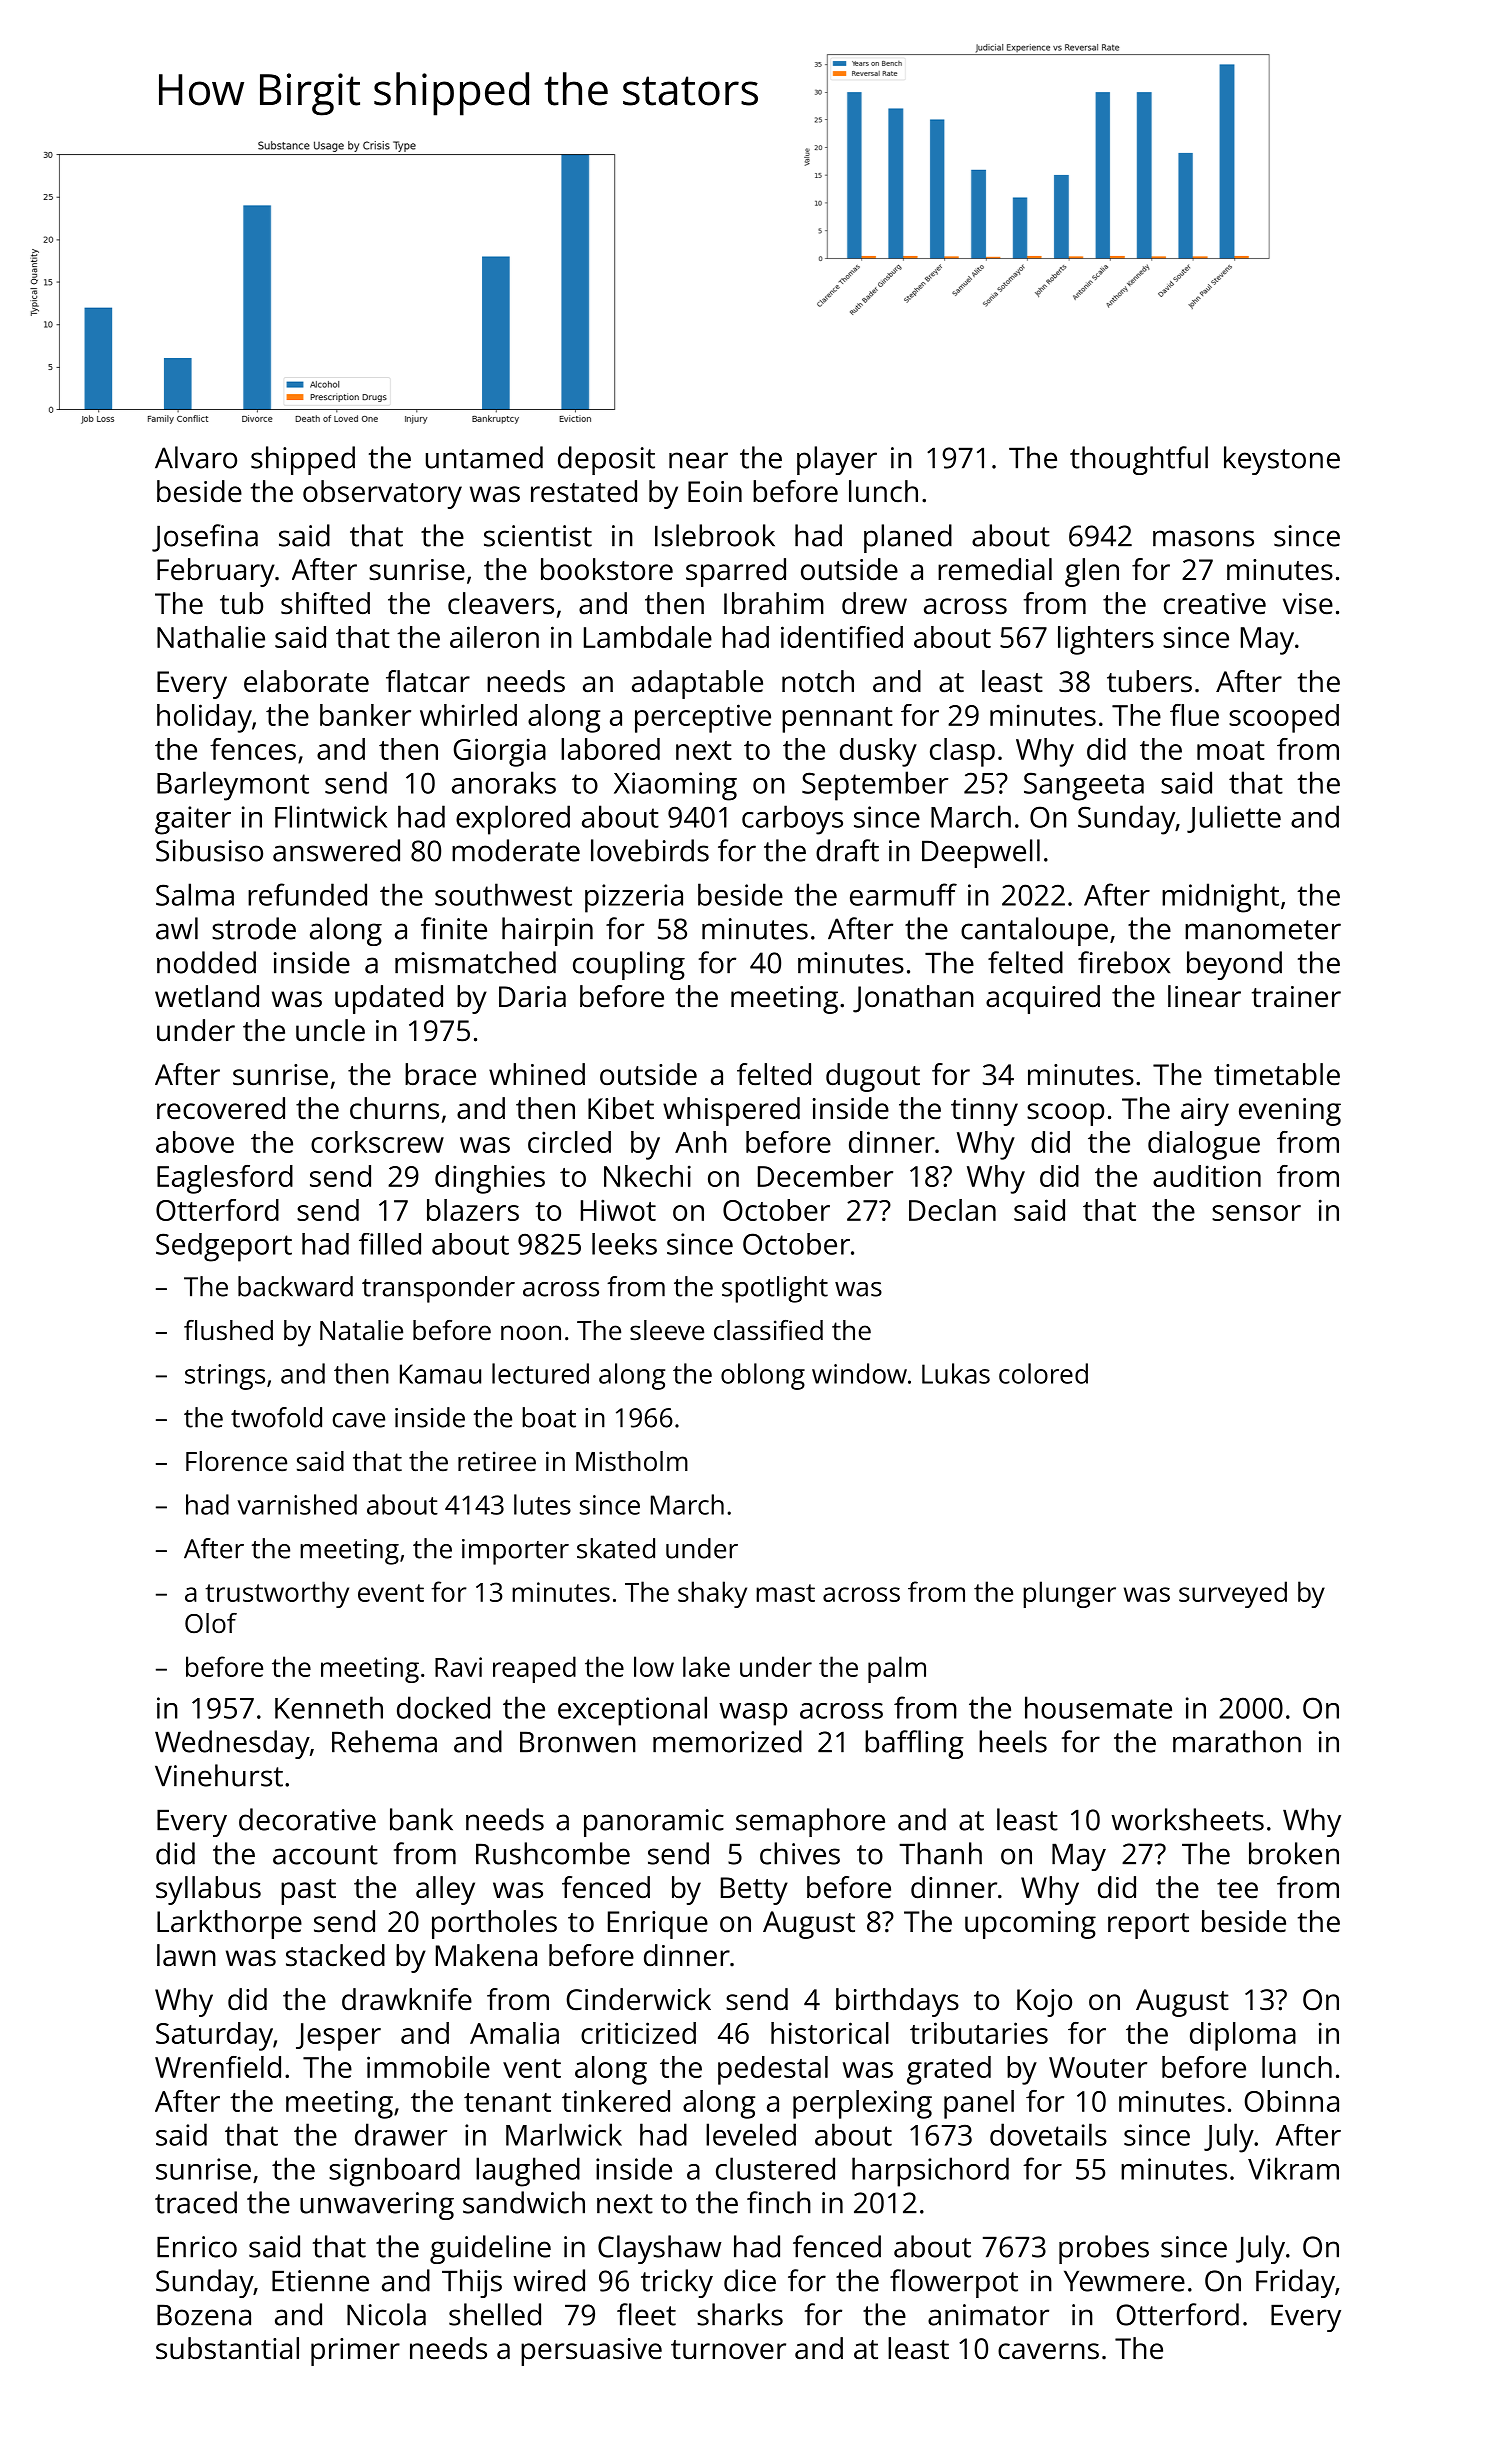 Image resolution: width=1496 pixels, height=2464 pixels. What do you see at coordinates (1204, 1145) in the document?
I see `dialogue` at bounding box center [1204, 1145].
